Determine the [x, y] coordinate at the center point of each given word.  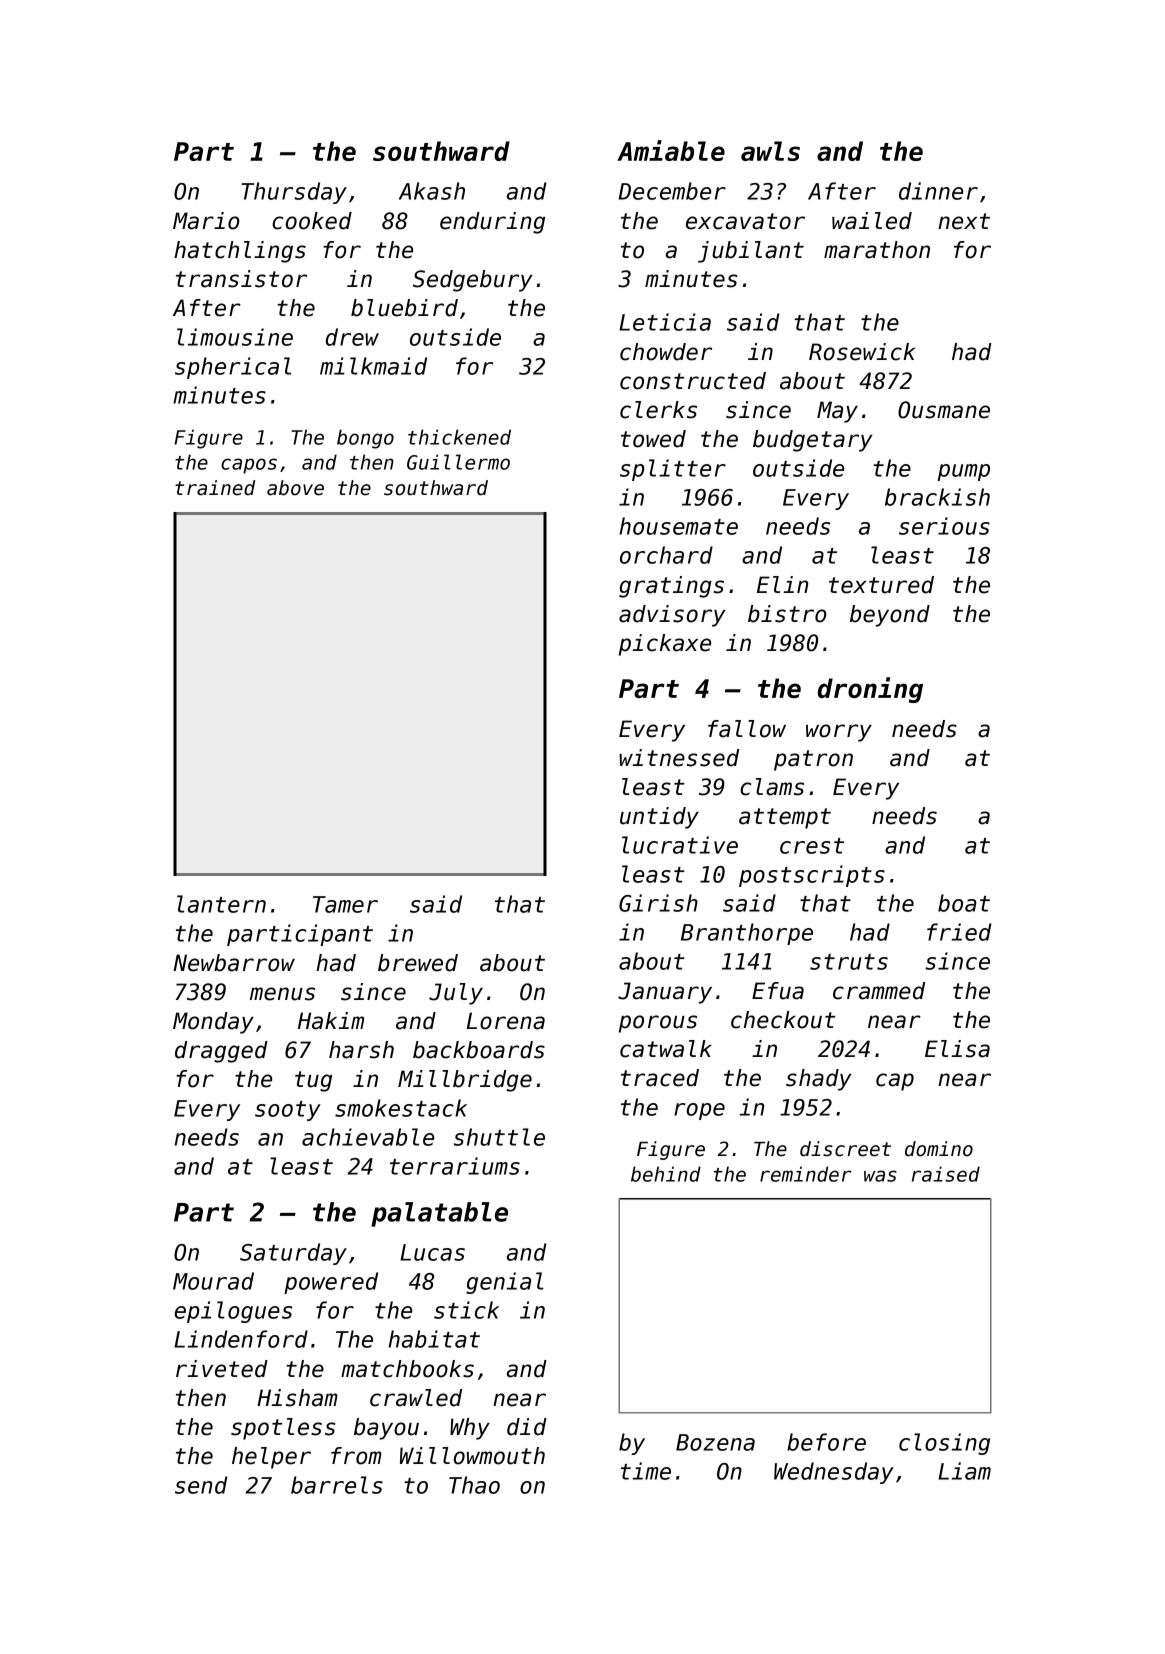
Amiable [671, 150]
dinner [938, 191]
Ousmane [944, 410]
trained [215, 488]
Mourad [213, 1281]
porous [658, 1024]
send [201, 1485]
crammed [879, 991]
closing [944, 1444]
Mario [206, 221]
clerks [658, 410]
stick [466, 1310]
